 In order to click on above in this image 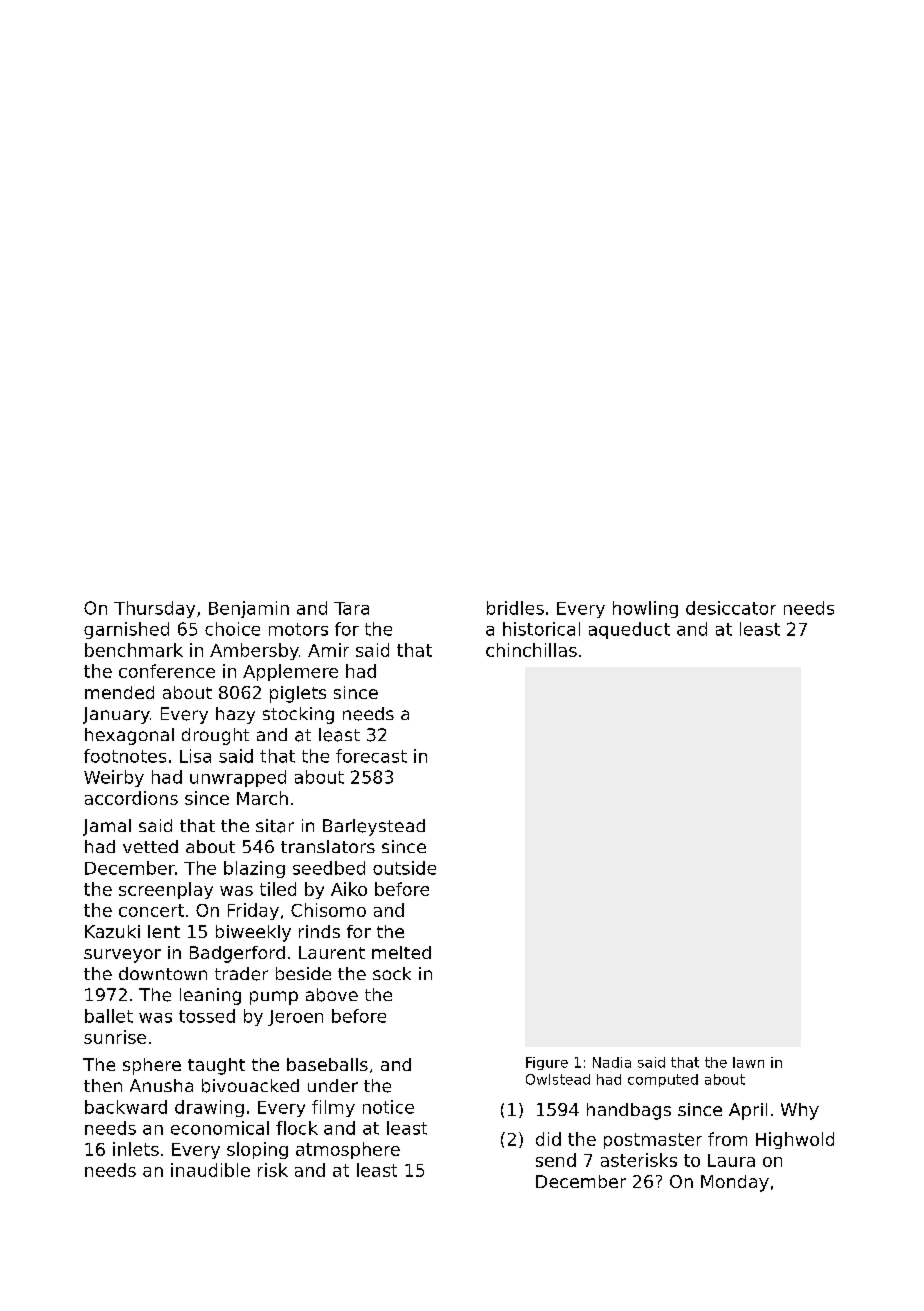, I will do `click(332, 995)`.
